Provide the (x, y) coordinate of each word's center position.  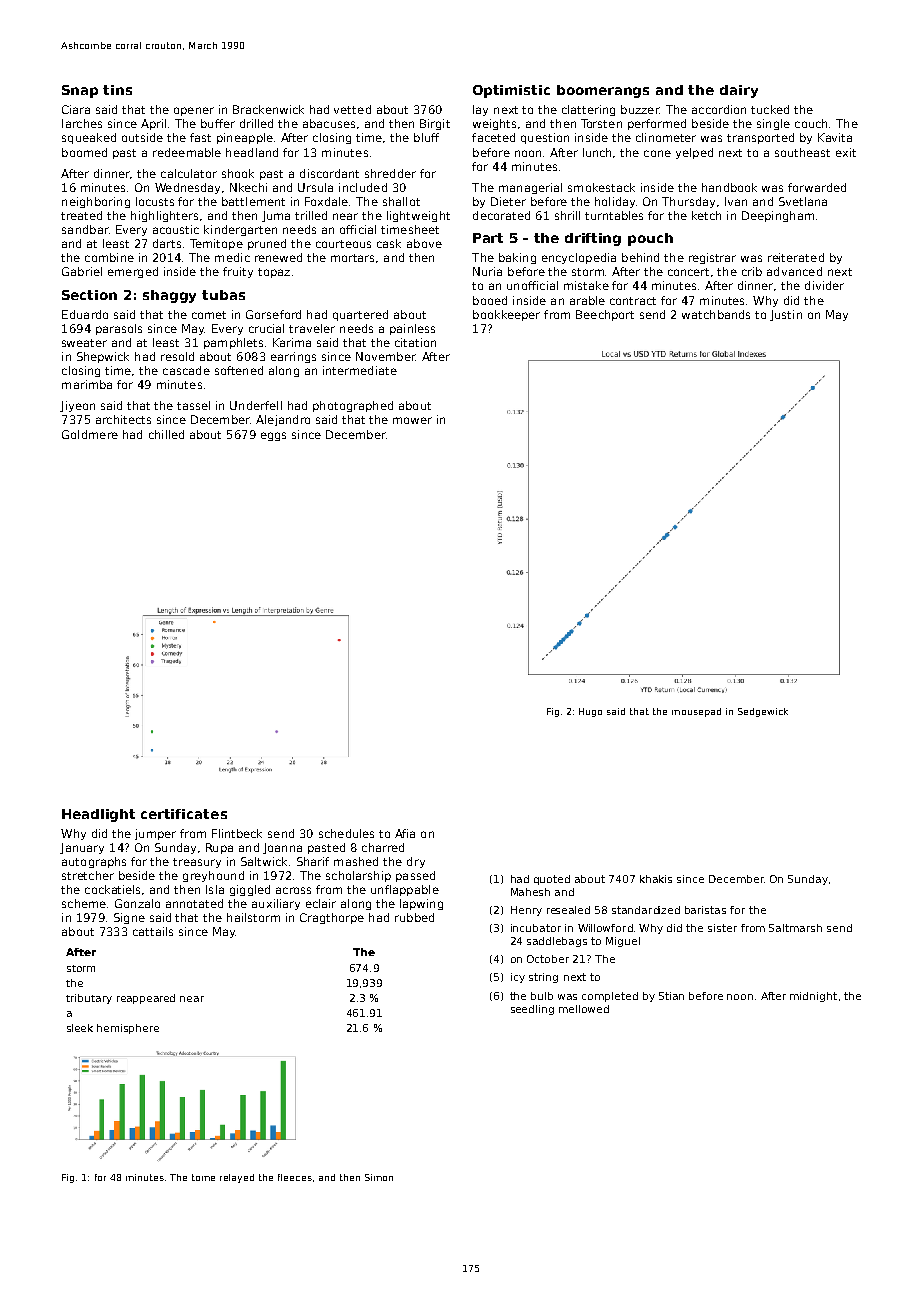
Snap (80, 91)
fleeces (295, 1177)
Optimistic (511, 91)
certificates (184, 814)
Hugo (590, 712)
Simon (379, 1177)
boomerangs (603, 91)
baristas (705, 910)
